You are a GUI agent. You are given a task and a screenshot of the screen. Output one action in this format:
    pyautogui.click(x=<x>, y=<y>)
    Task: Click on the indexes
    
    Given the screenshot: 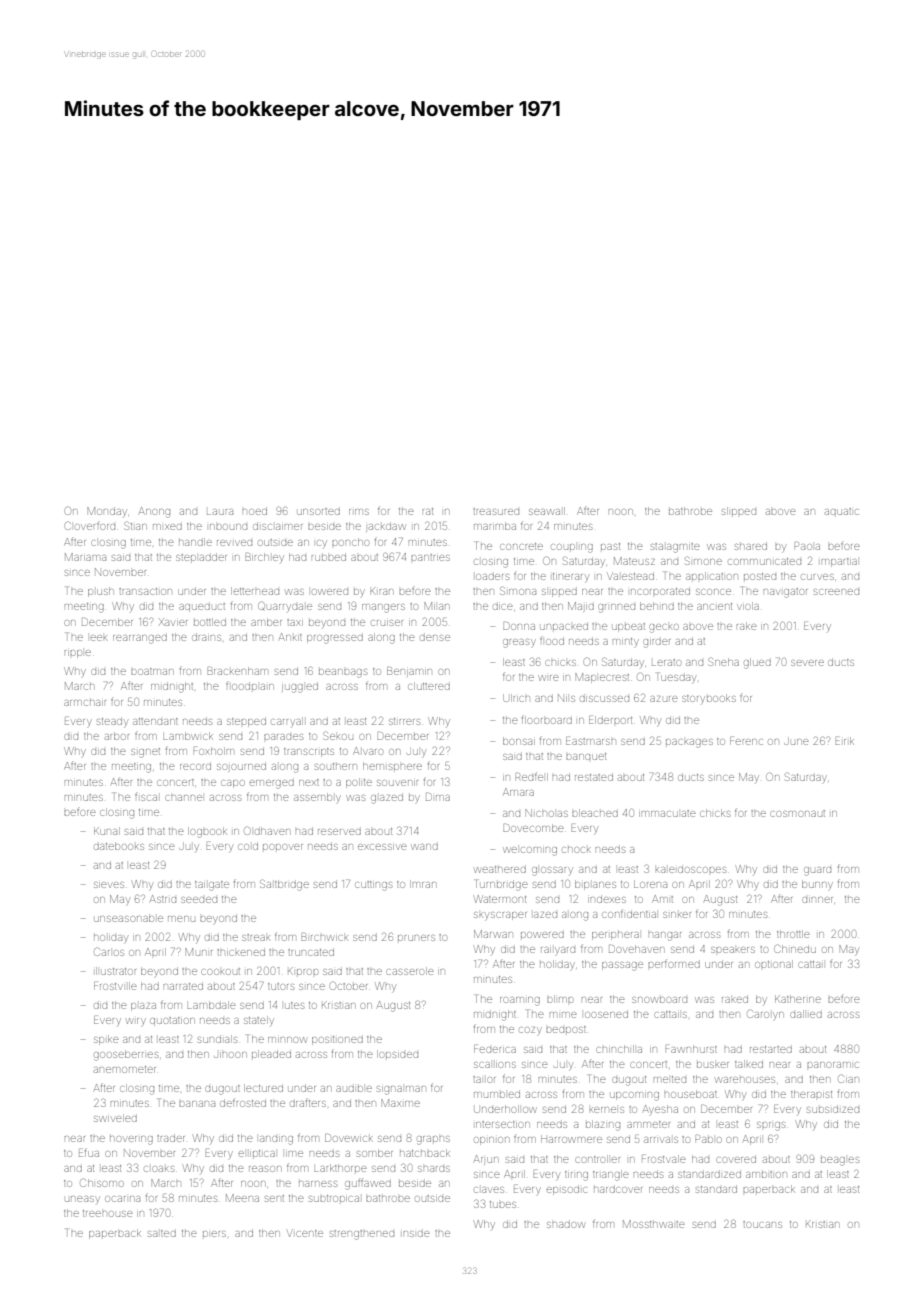 What is the action you would take?
    pyautogui.click(x=607, y=900)
